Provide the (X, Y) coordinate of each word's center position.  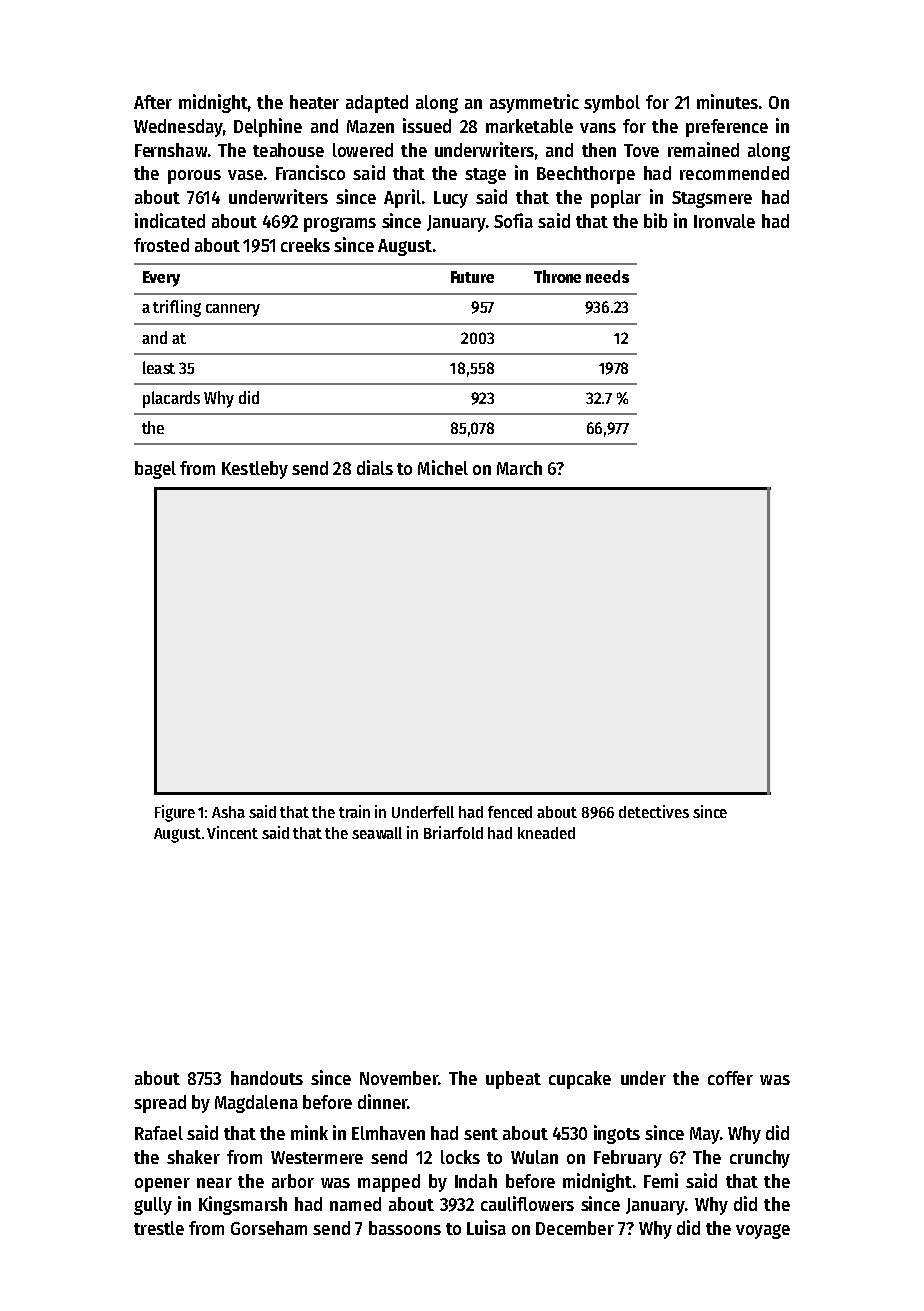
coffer (730, 1078)
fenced (510, 812)
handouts (267, 1078)
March (519, 468)
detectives (654, 811)
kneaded (546, 833)
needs (607, 276)
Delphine (268, 127)
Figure (175, 813)
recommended (734, 173)
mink (309, 1132)
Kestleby (255, 470)
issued (427, 125)
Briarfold (453, 832)
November (399, 1078)
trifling (177, 308)
